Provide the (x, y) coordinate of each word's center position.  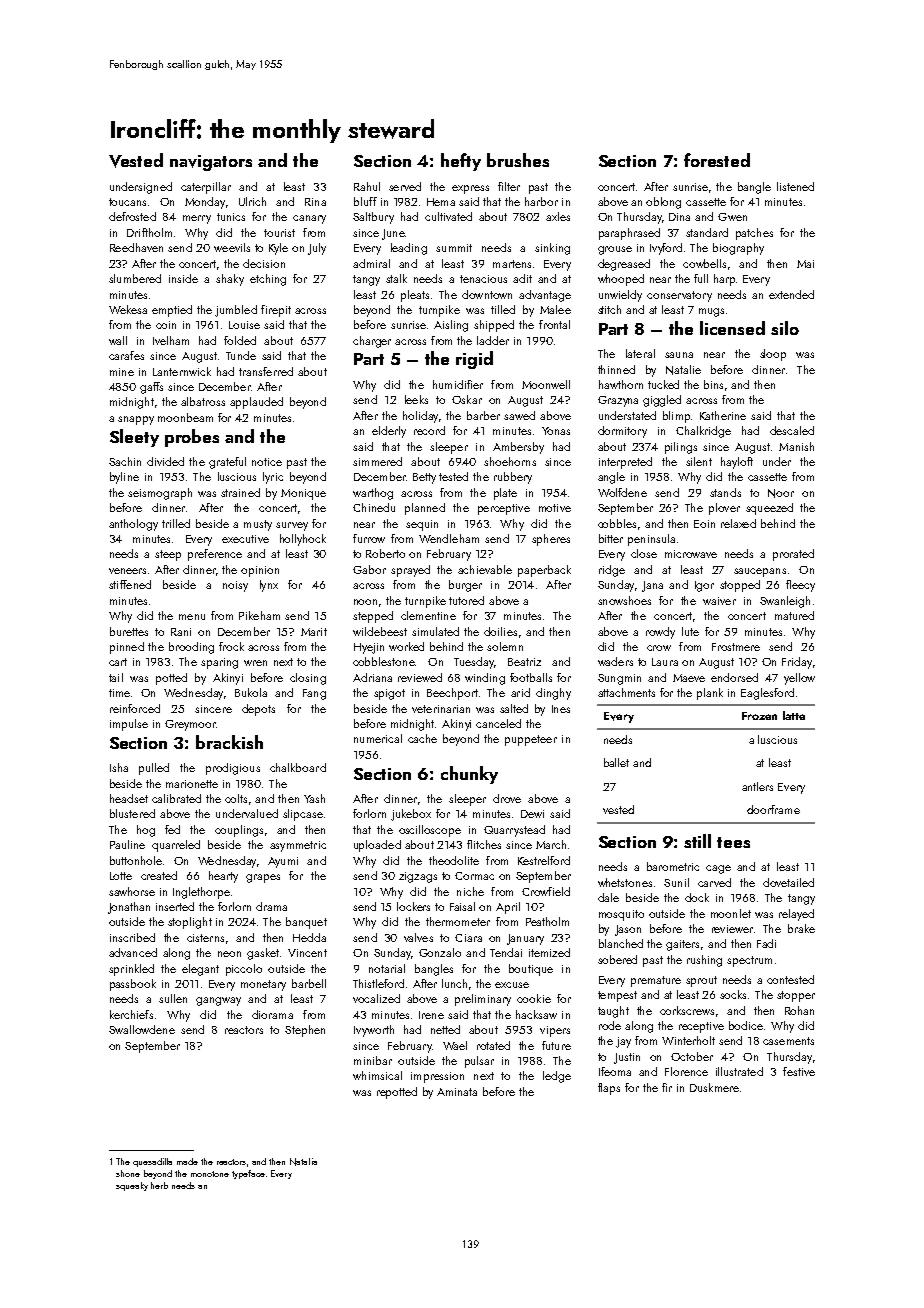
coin (166, 325)
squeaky (132, 1186)
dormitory (622, 432)
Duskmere (714, 1087)
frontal (554, 324)
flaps (609, 1089)
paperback (544, 571)
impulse (129, 725)
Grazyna (618, 401)
